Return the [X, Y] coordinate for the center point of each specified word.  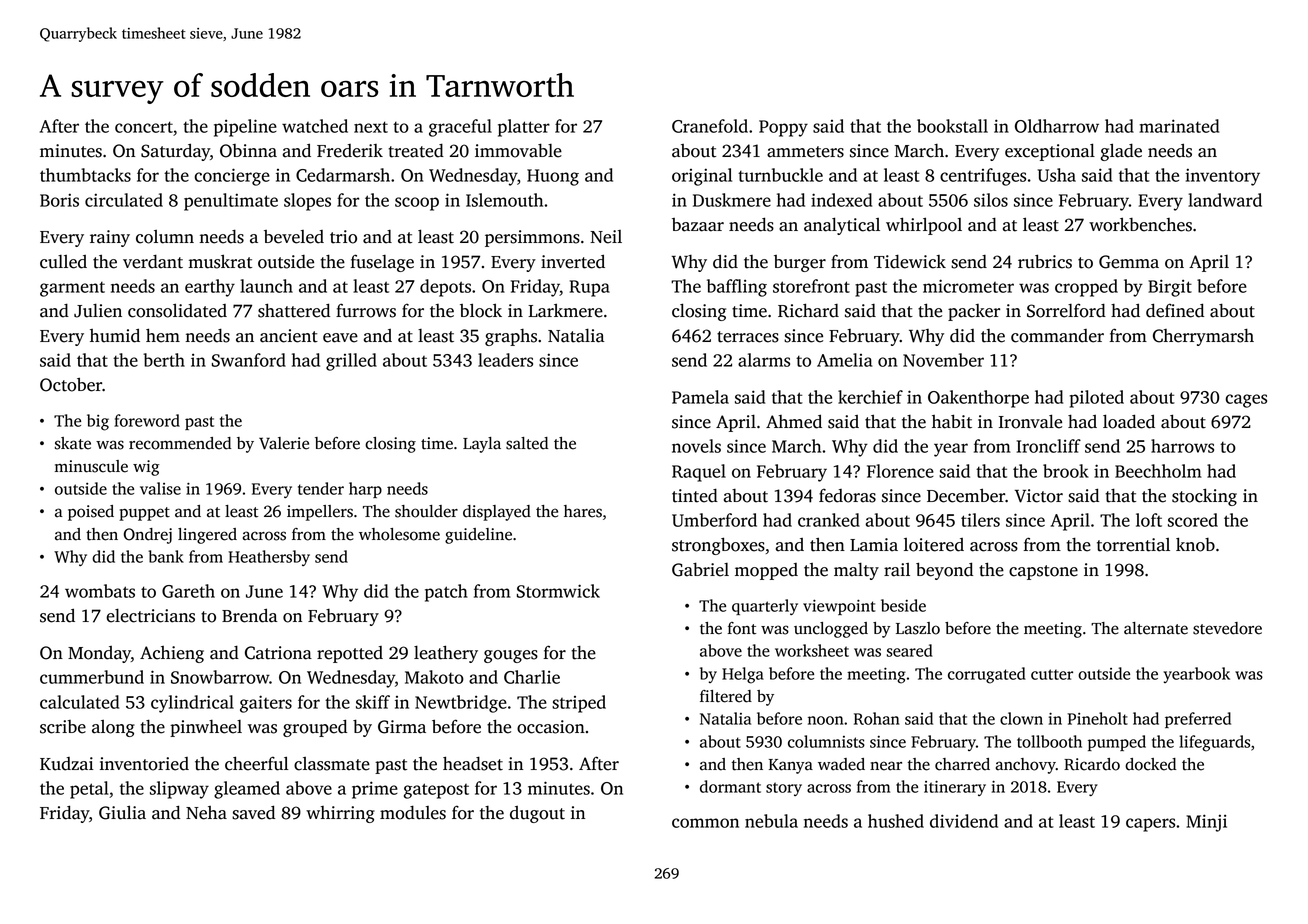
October [71, 385]
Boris [59, 200]
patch [446, 593]
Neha [206, 813]
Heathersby [269, 558]
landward [1225, 200]
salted [527, 443]
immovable [518, 151]
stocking [1204, 497]
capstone [1043, 572]
